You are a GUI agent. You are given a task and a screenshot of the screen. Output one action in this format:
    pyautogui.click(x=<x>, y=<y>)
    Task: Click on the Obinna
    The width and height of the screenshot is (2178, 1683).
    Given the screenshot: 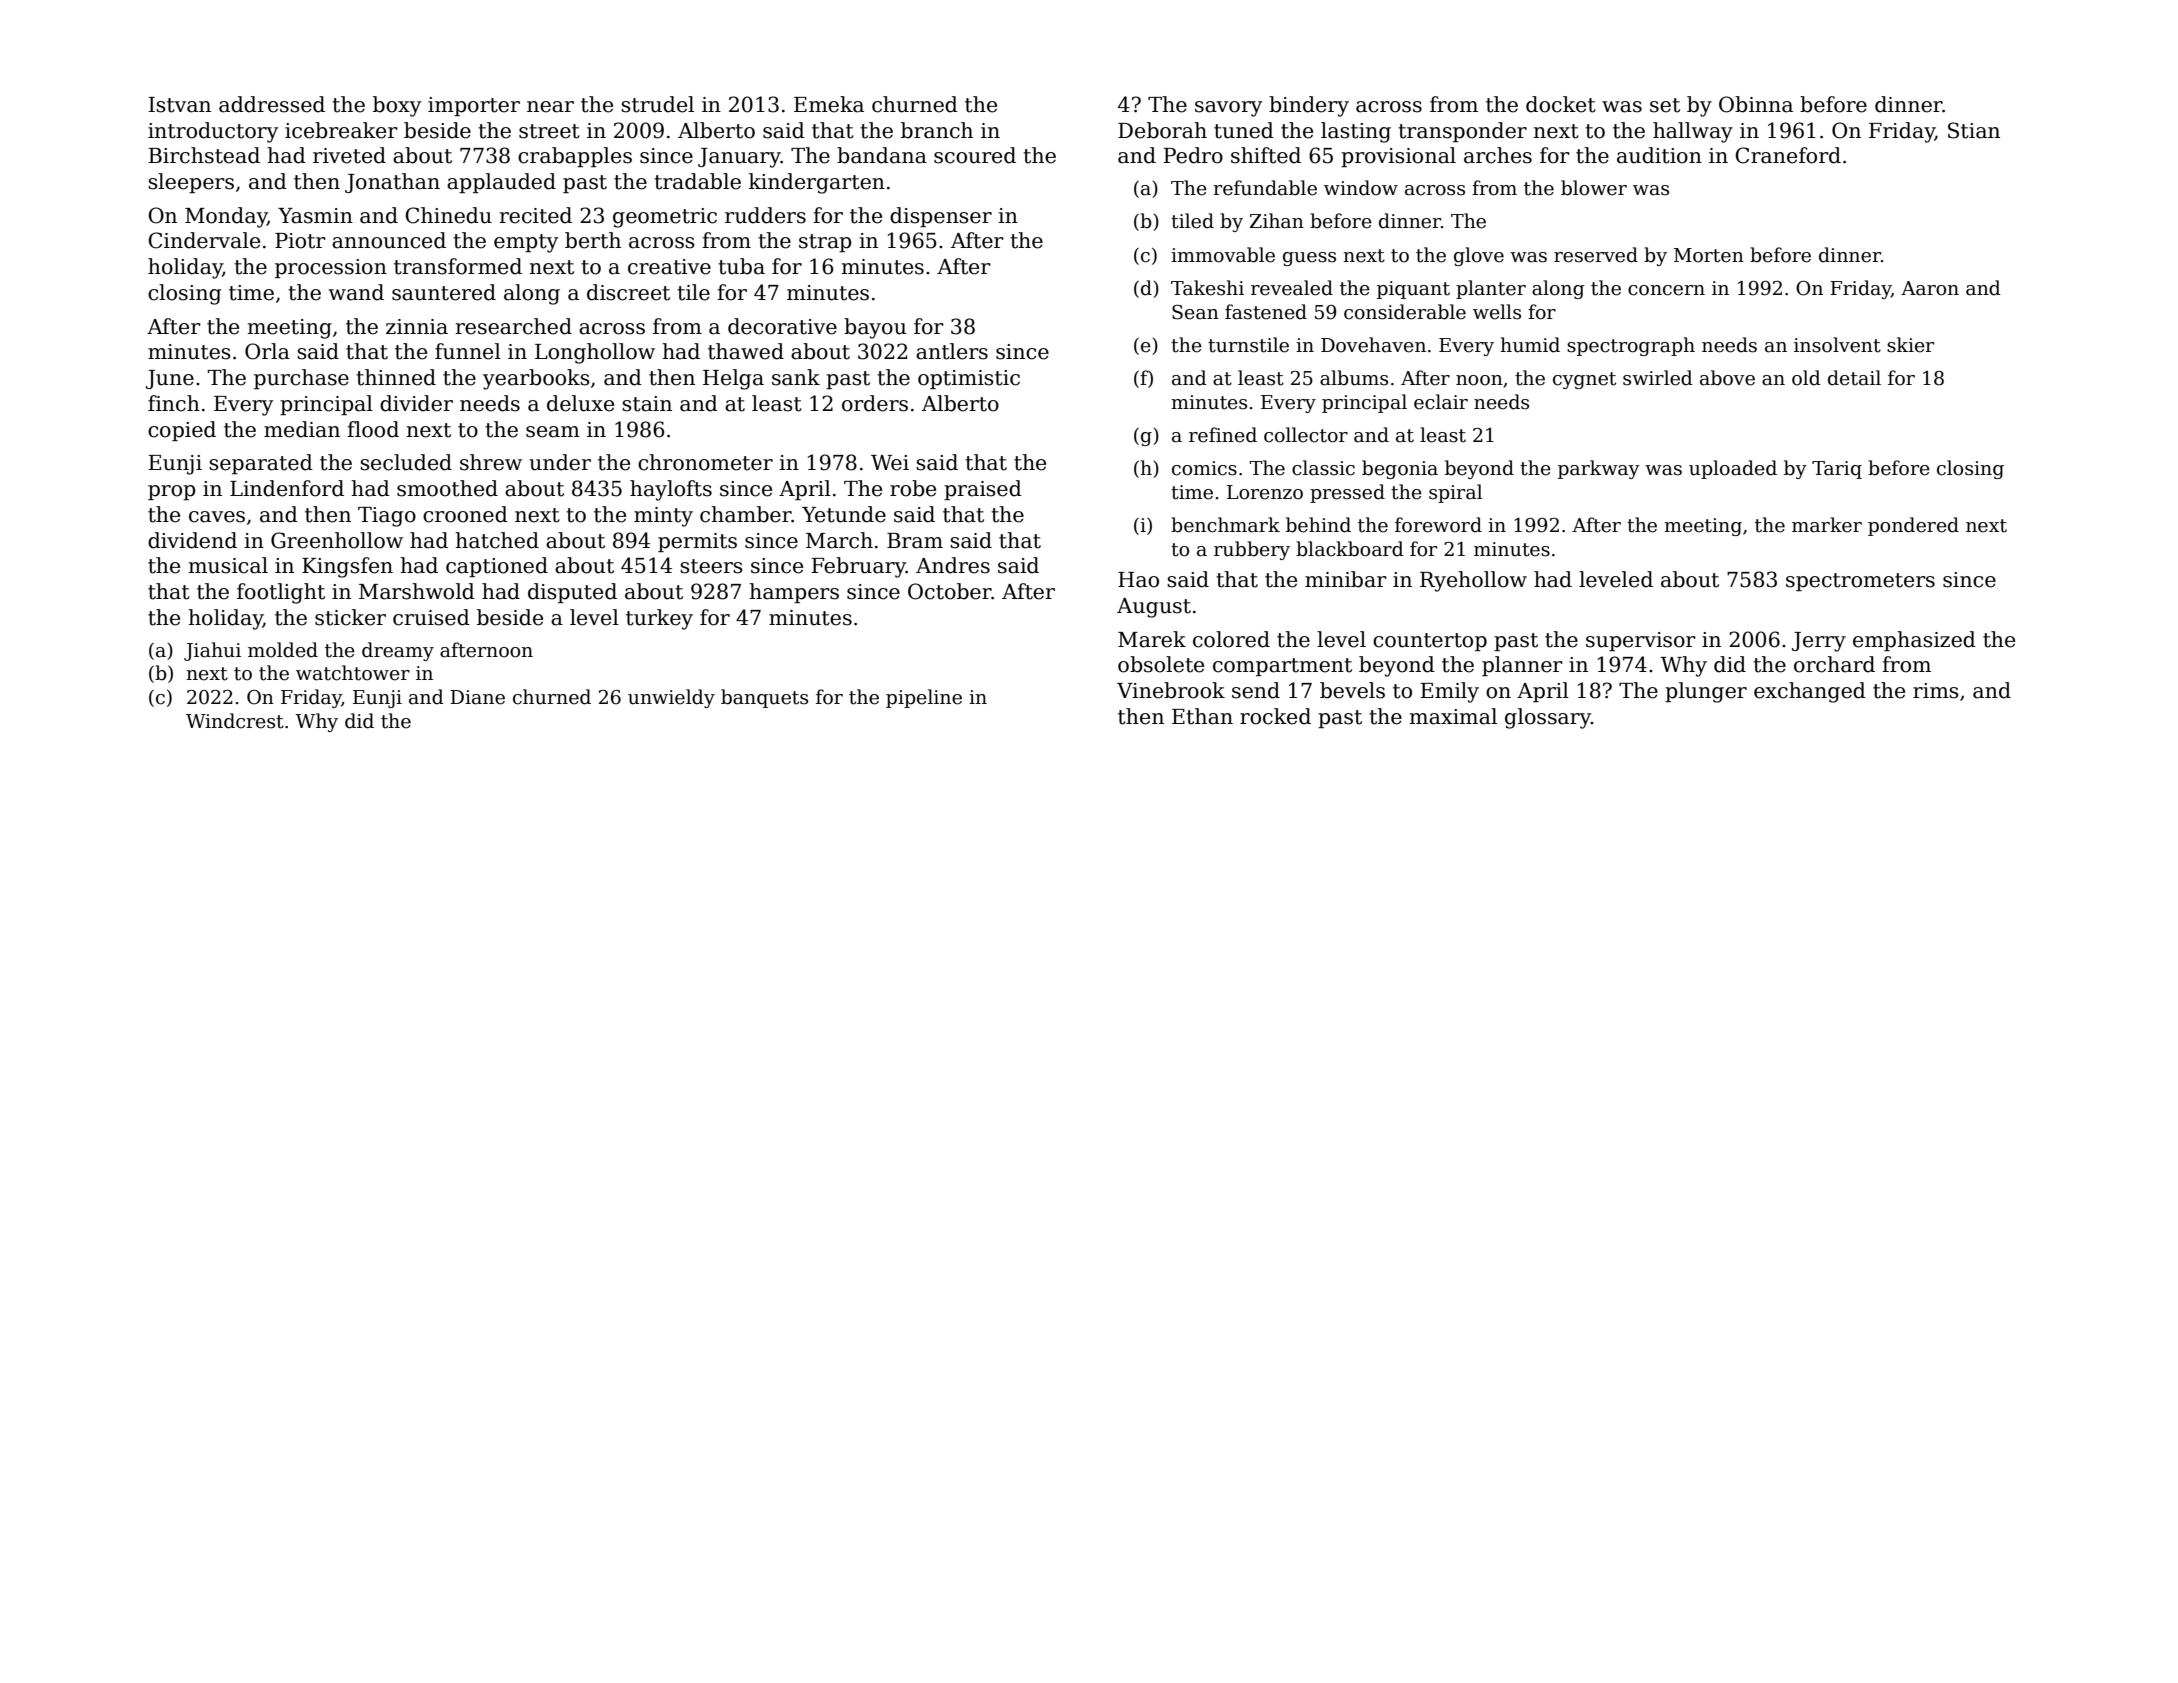 What is the action you would take?
    pyautogui.click(x=1756, y=104)
